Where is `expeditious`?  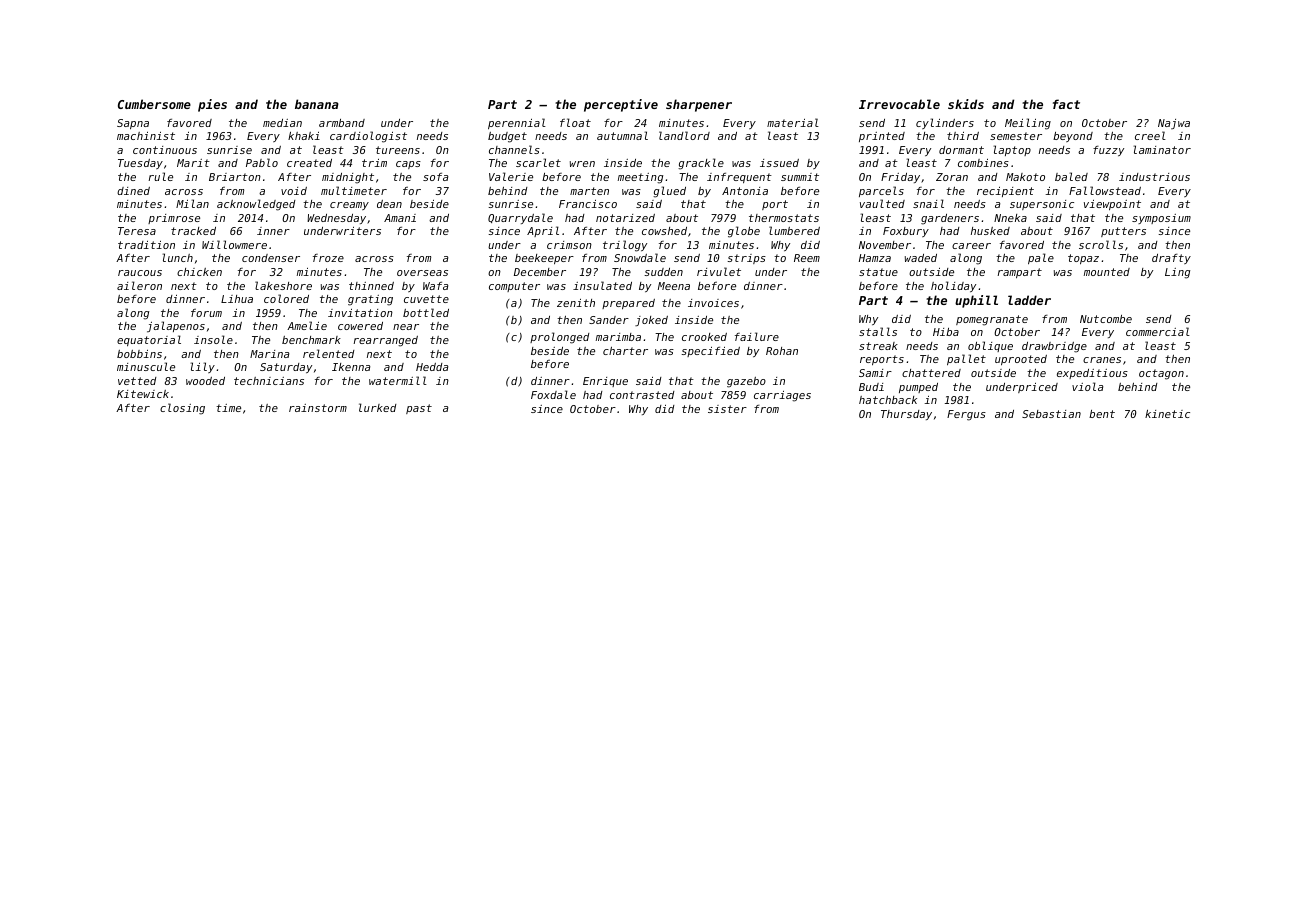 expeditious is located at coordinates (1092, 374).
